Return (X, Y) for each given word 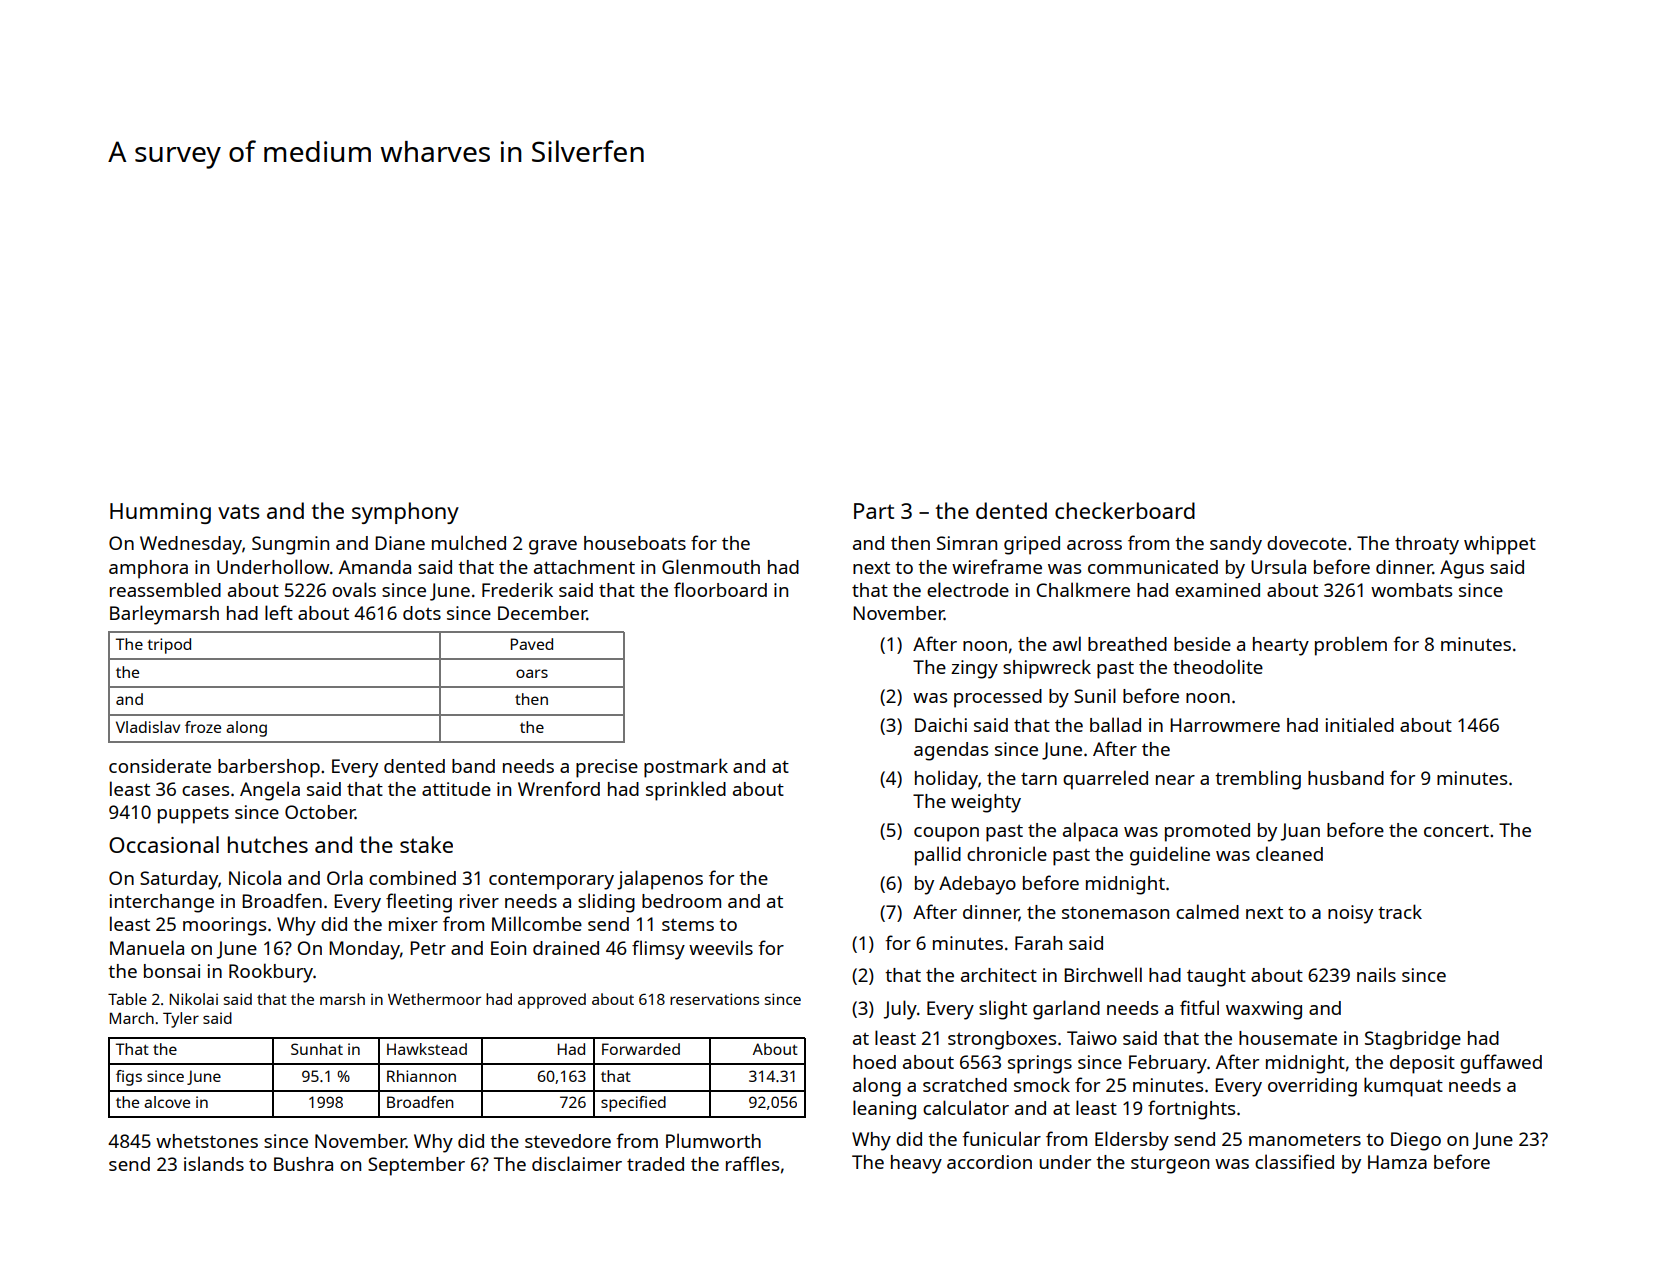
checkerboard (1125, 510)
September (416, 1166)
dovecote (1307, 543)
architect (999, 975)
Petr (428, 948)
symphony (405, 513)
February (1168, 1064)
